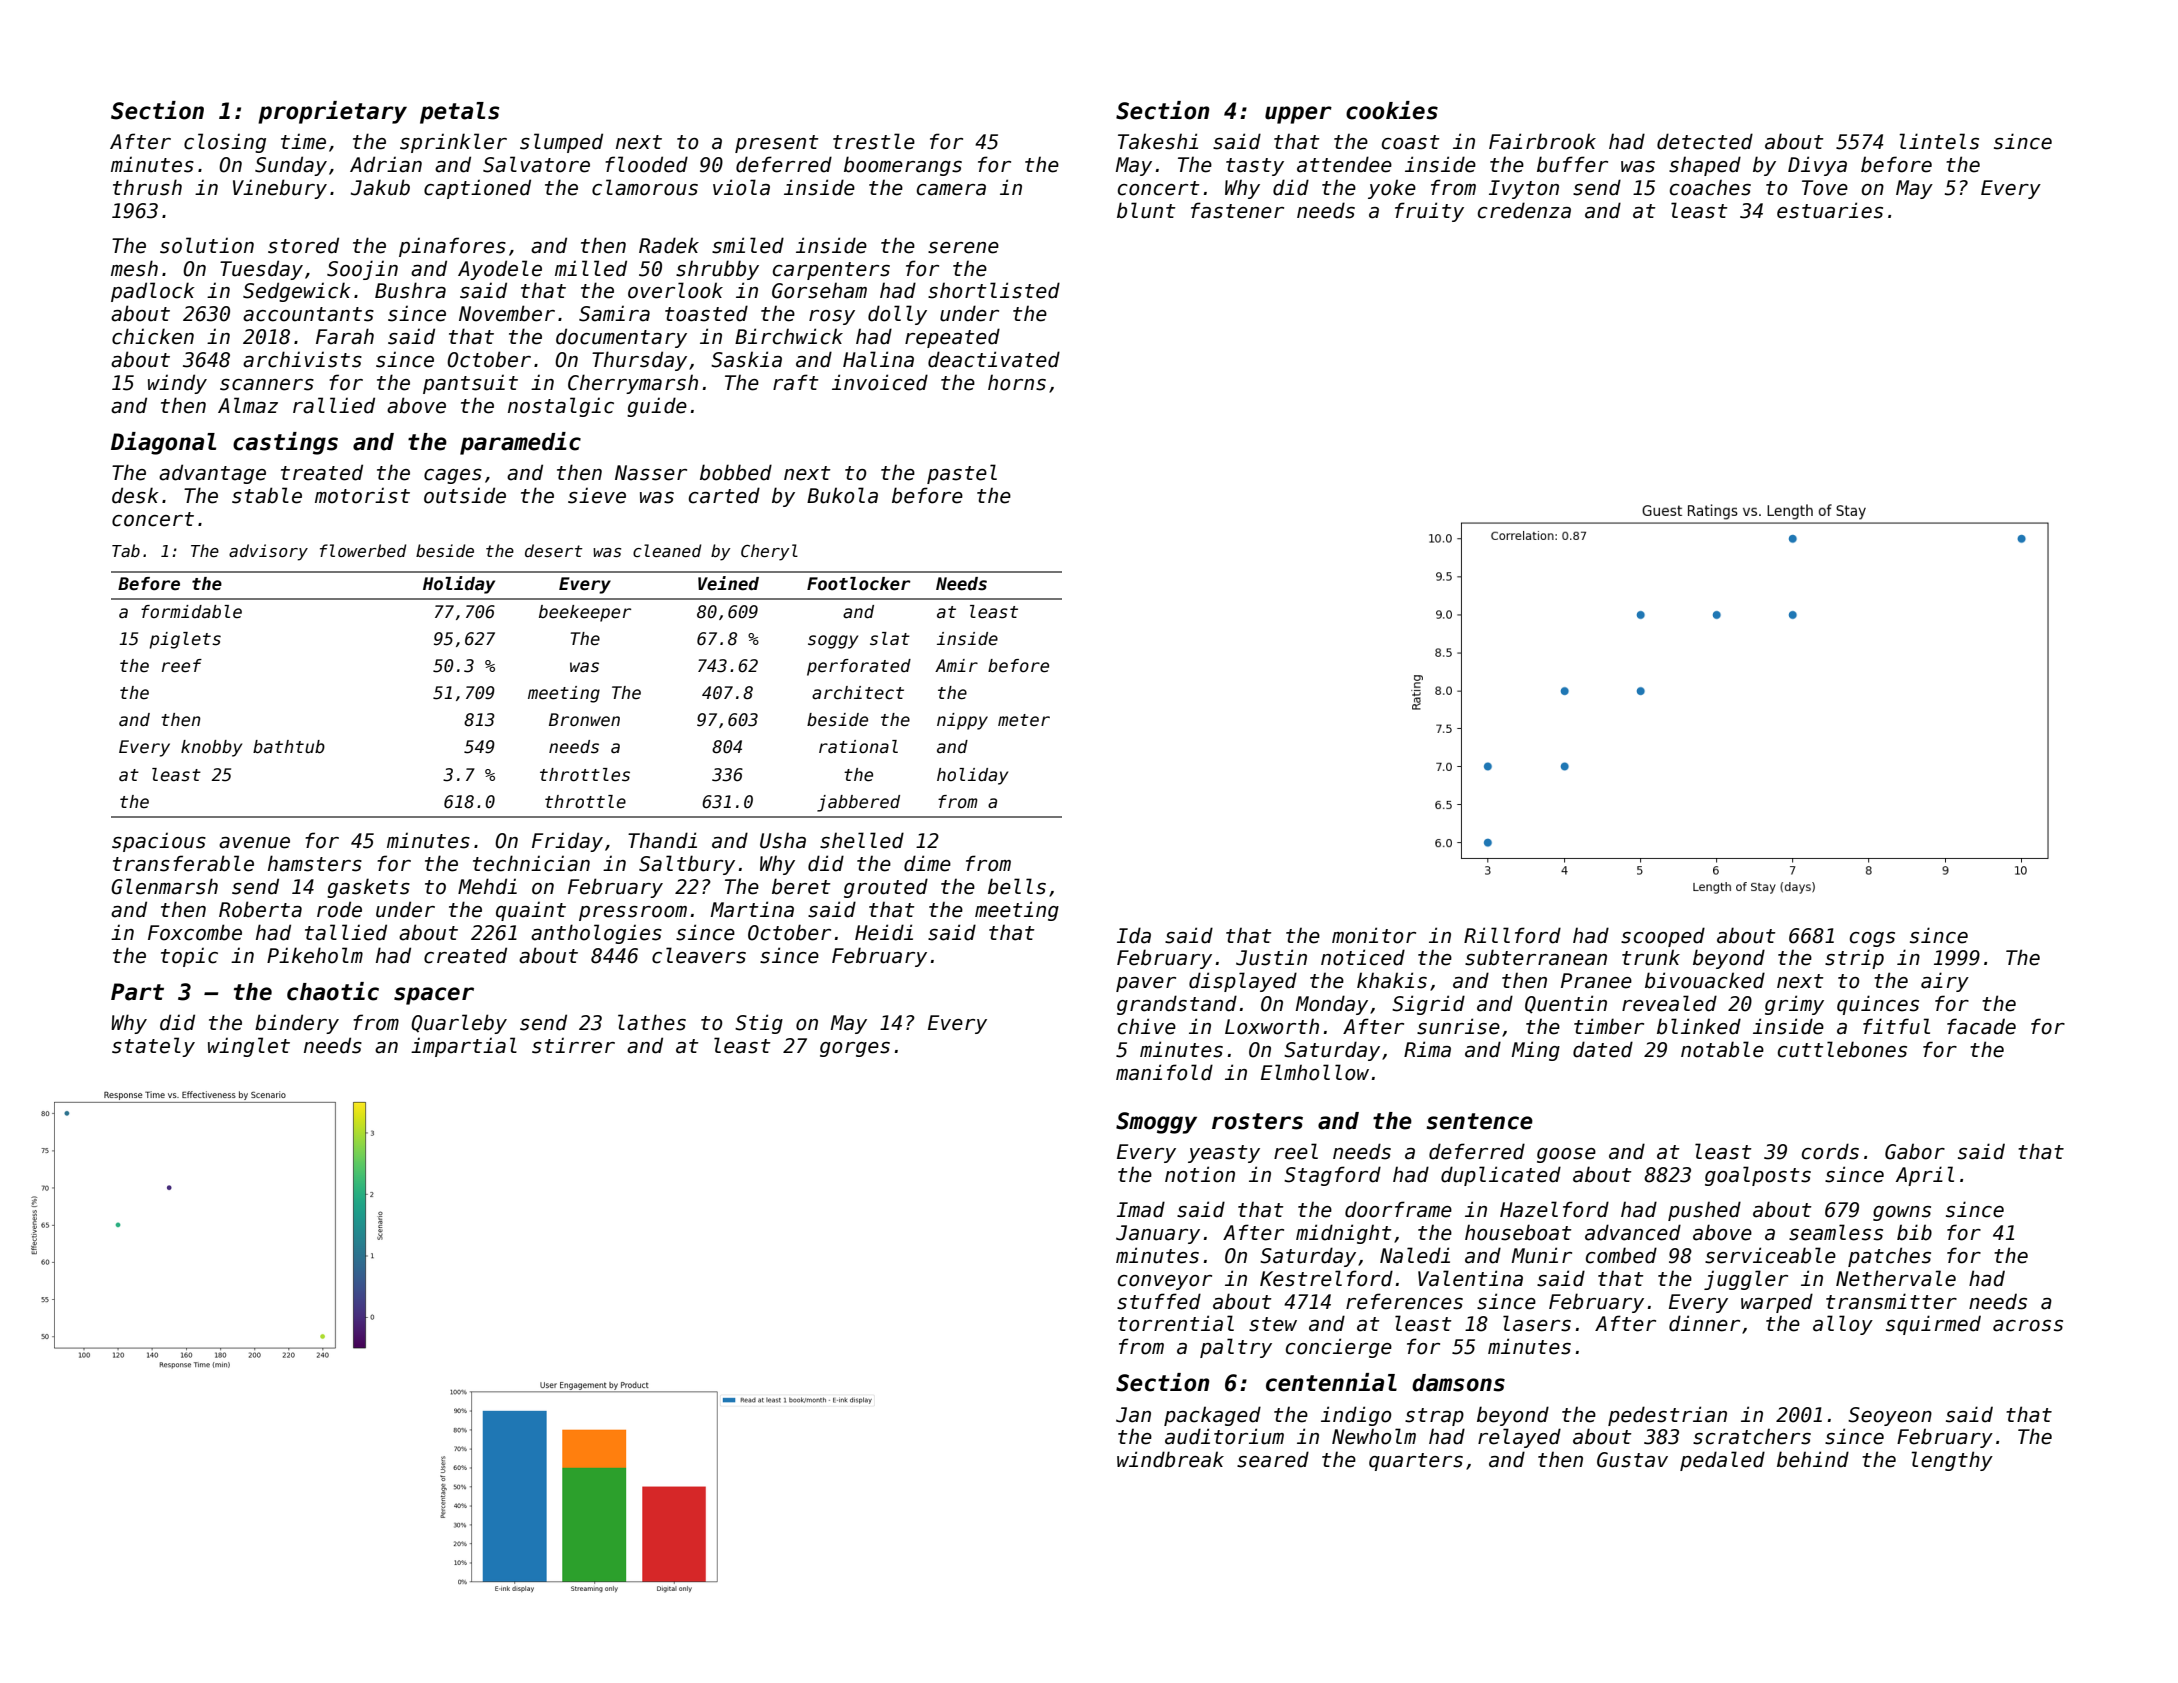 This screenshot has height=1683, width=2178. Describe the element at coordinates (1705, 141) in the screenshot. I see `detected` at that location.
